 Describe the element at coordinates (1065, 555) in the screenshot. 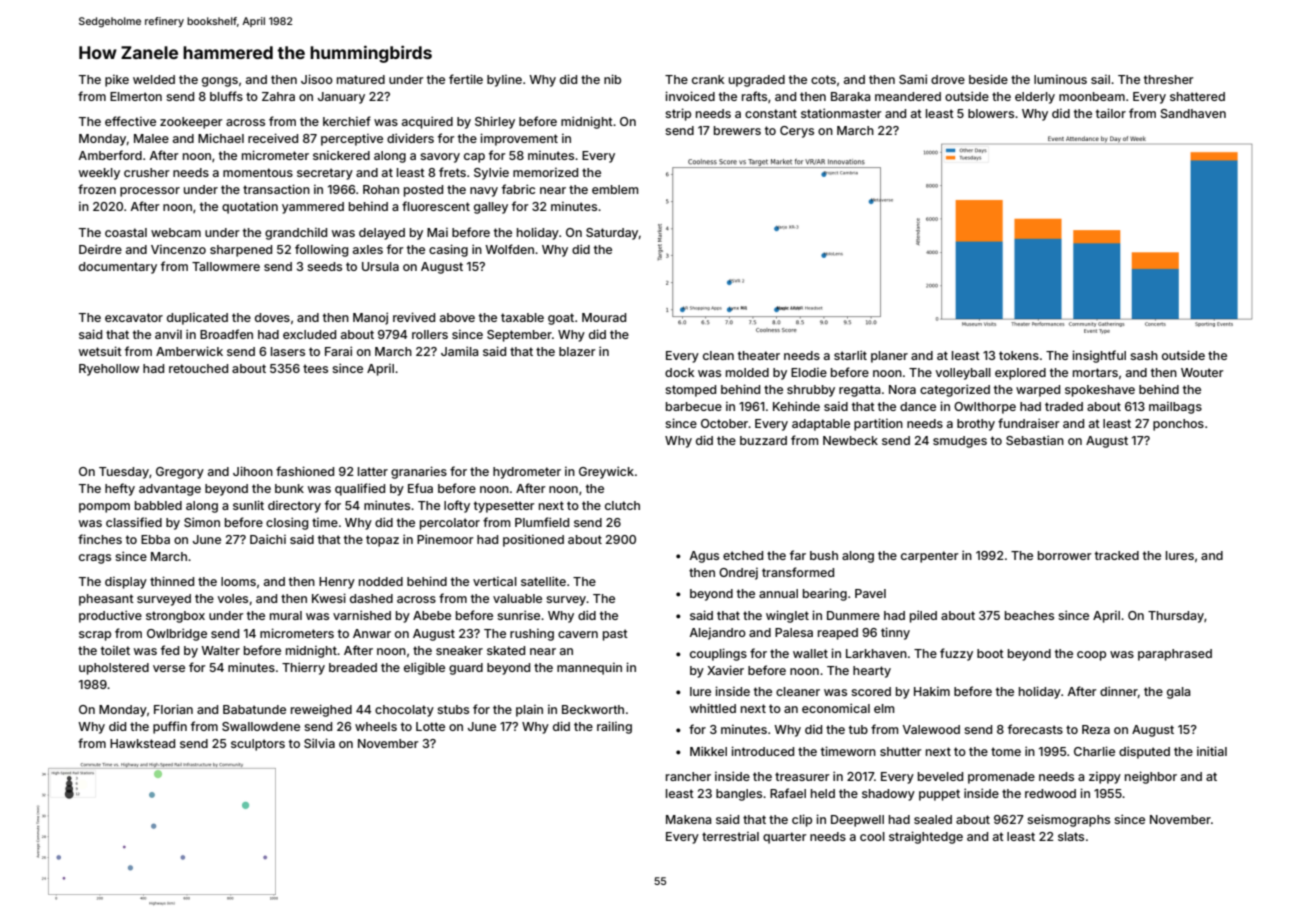

I see `borrower` at that location.
